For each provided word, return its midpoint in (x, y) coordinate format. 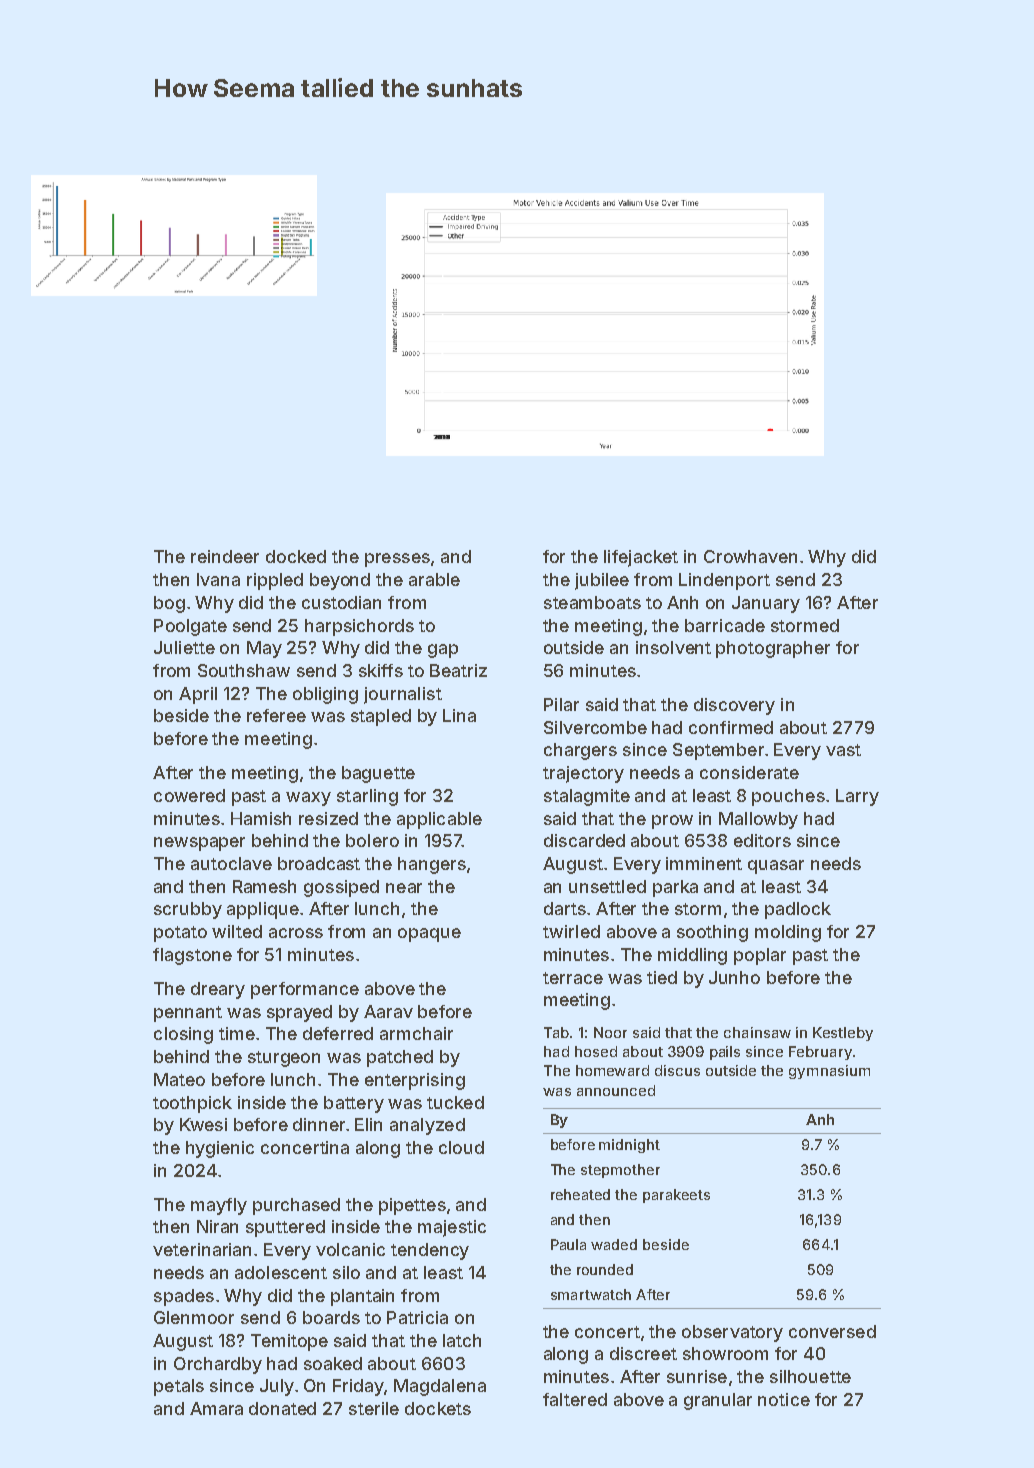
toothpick (192, 1104)
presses (397, 560)
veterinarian (202, 1249)
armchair (416, 1033)
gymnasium (829, 1072)
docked (296, 556)
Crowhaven (750, 556)
